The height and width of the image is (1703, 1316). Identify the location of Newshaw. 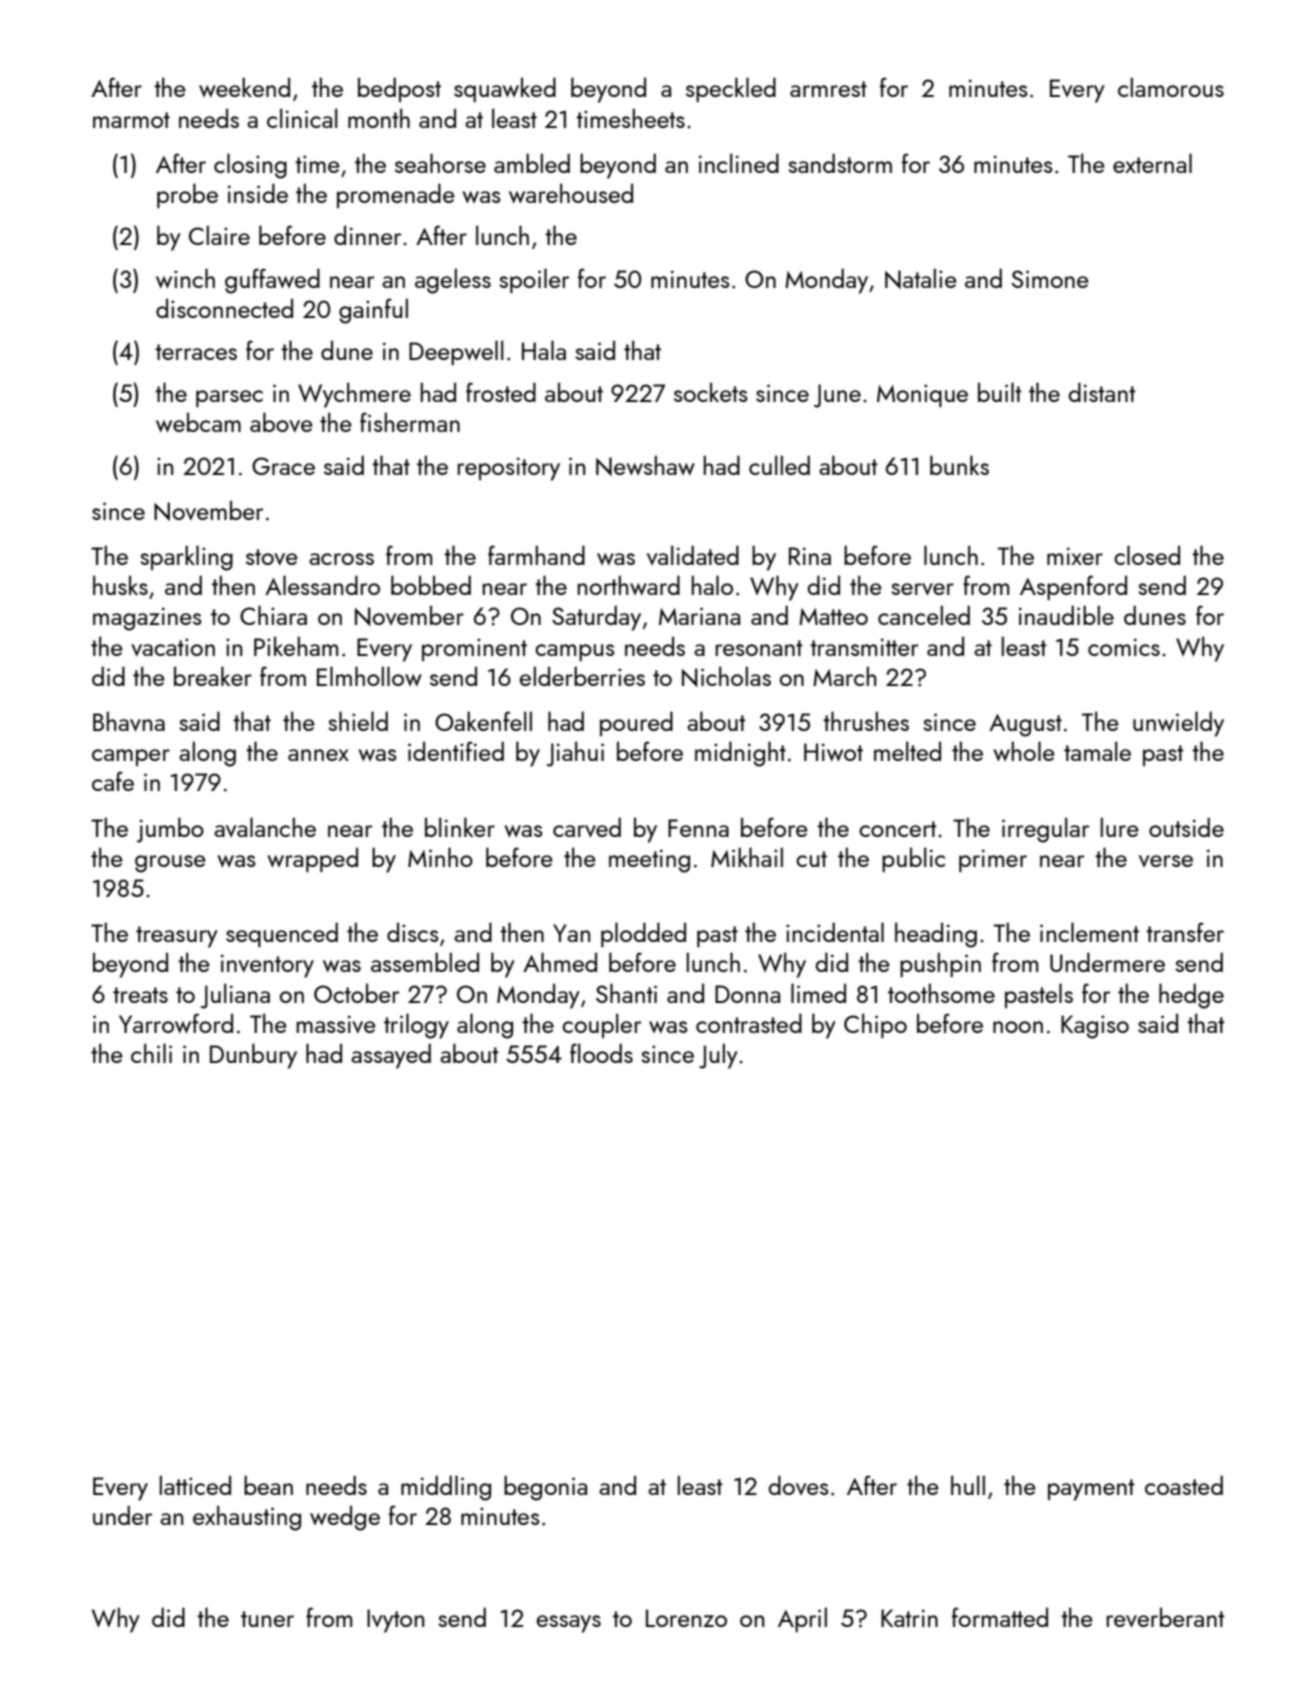
(645, 465).
